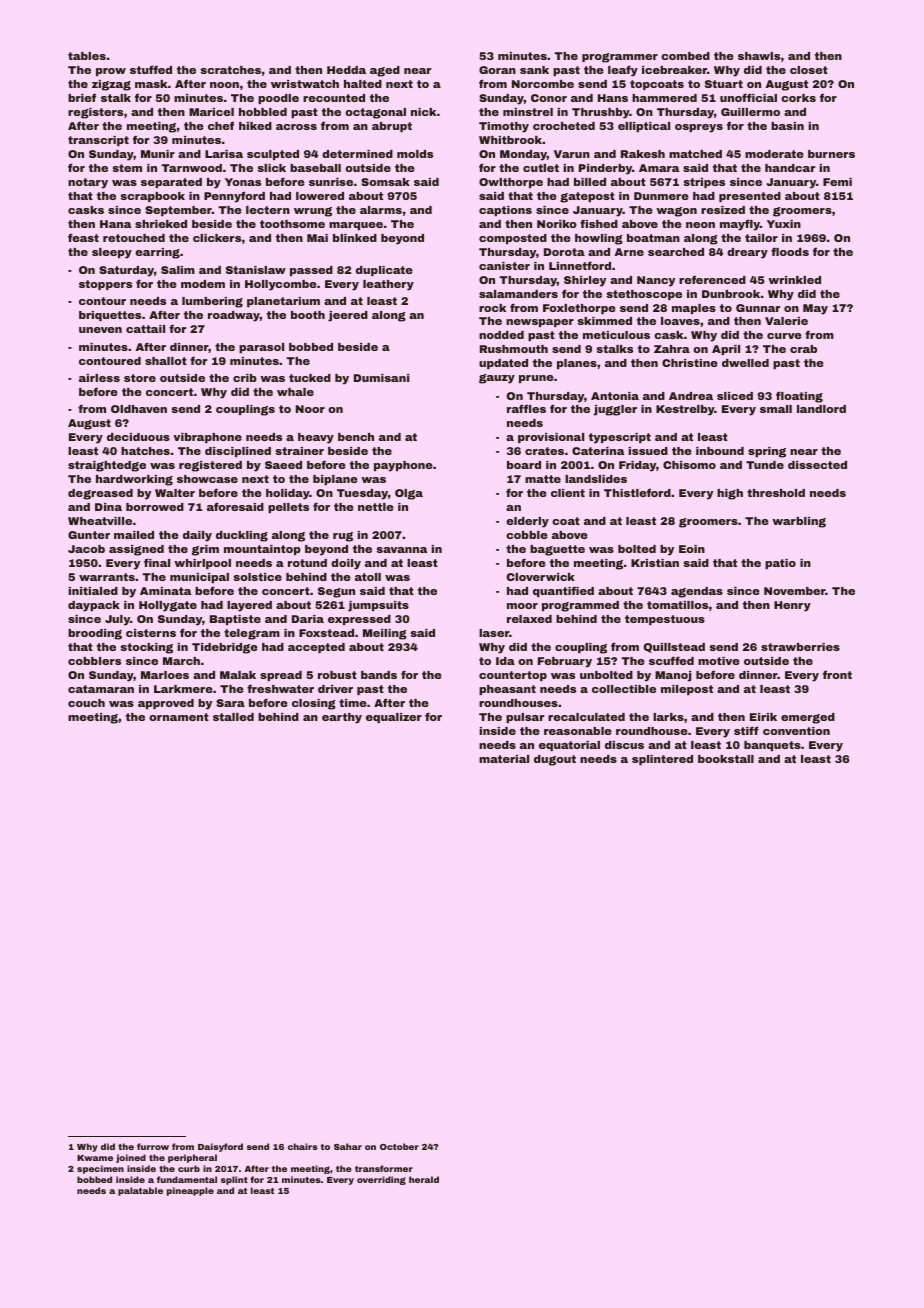  I want to click on jumpsuits, so click(378, 606).
